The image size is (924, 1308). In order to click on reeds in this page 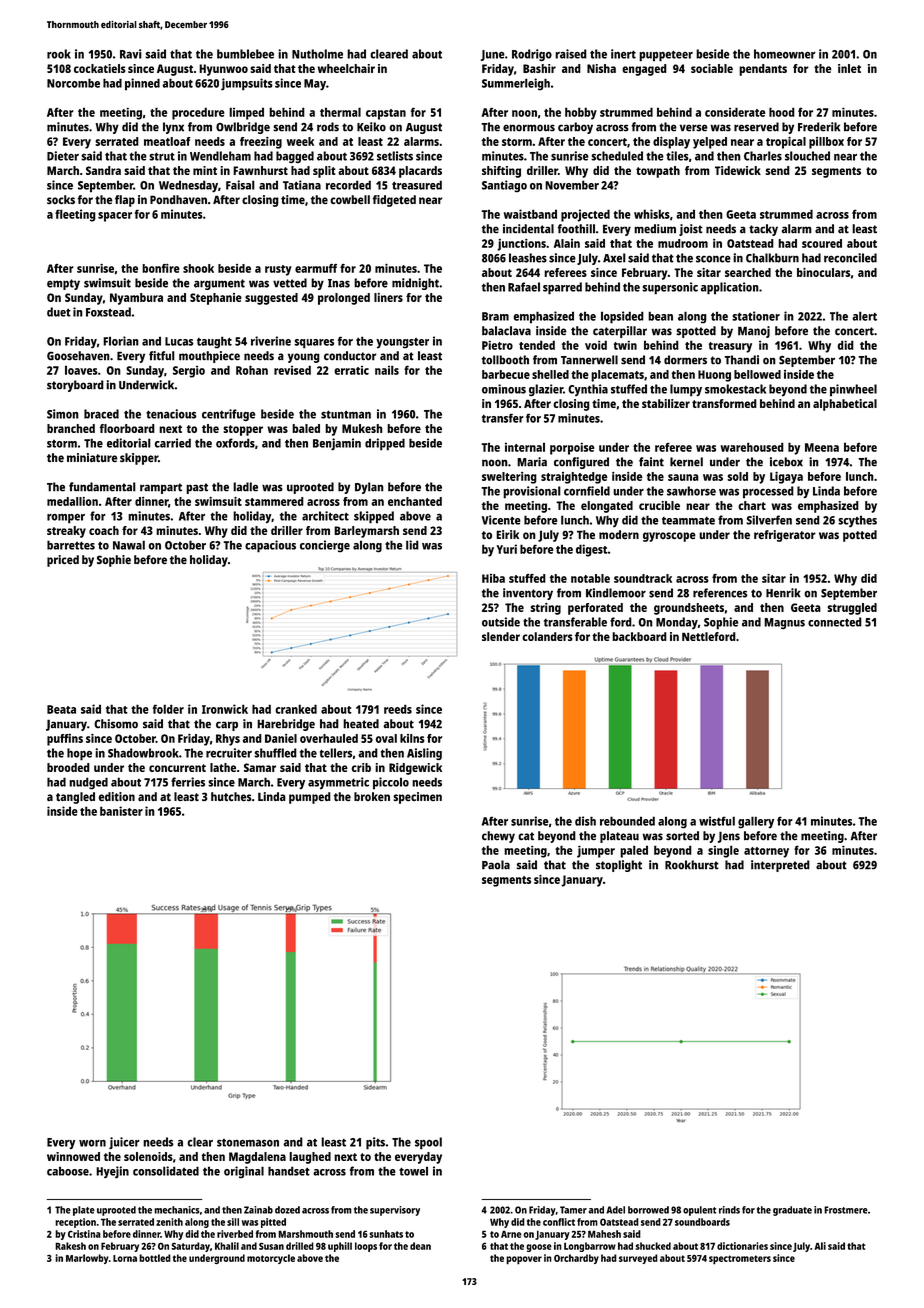, I will do `click(398, 709)`.
